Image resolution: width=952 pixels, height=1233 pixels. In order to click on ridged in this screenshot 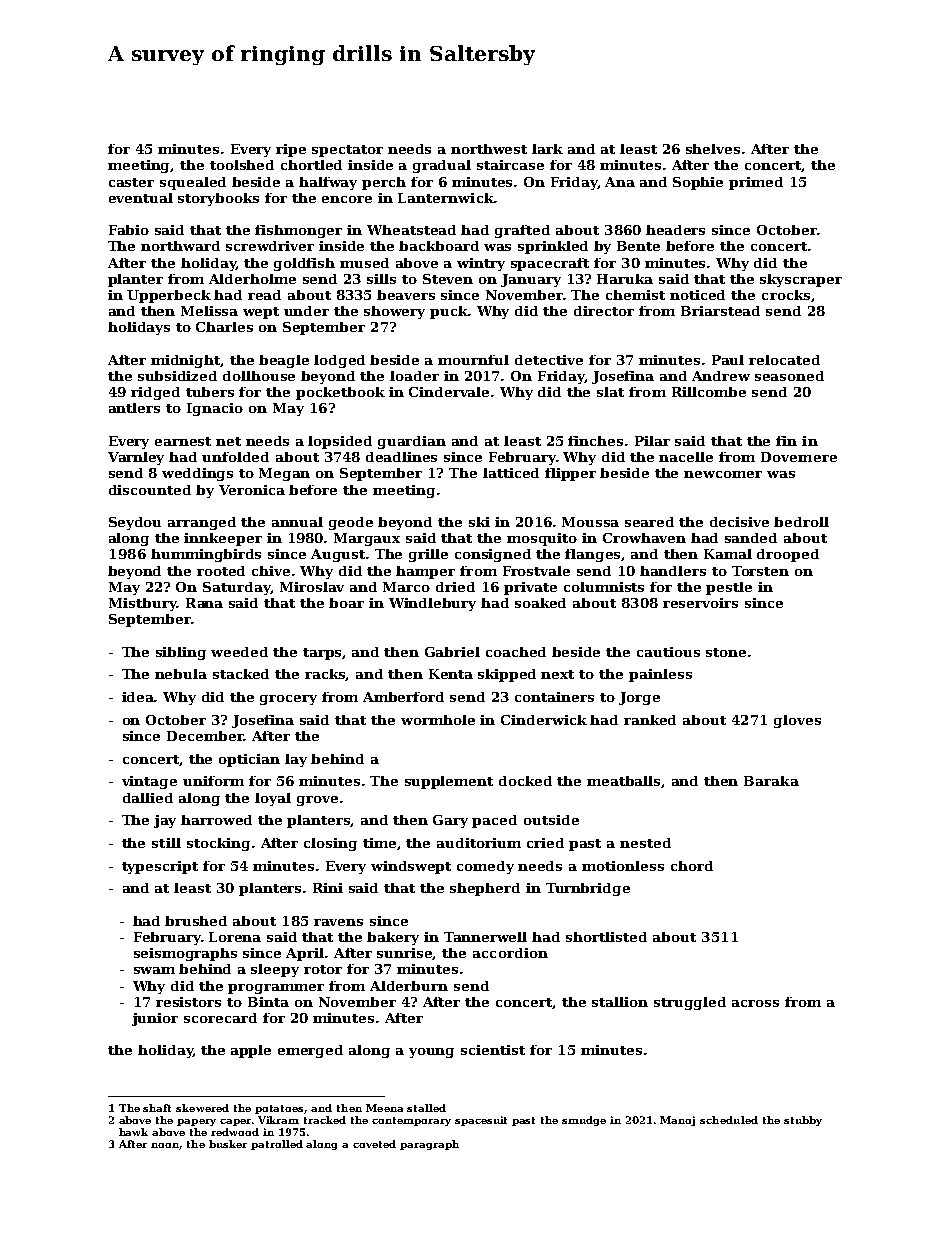, I will do `click(155, 393)`.
